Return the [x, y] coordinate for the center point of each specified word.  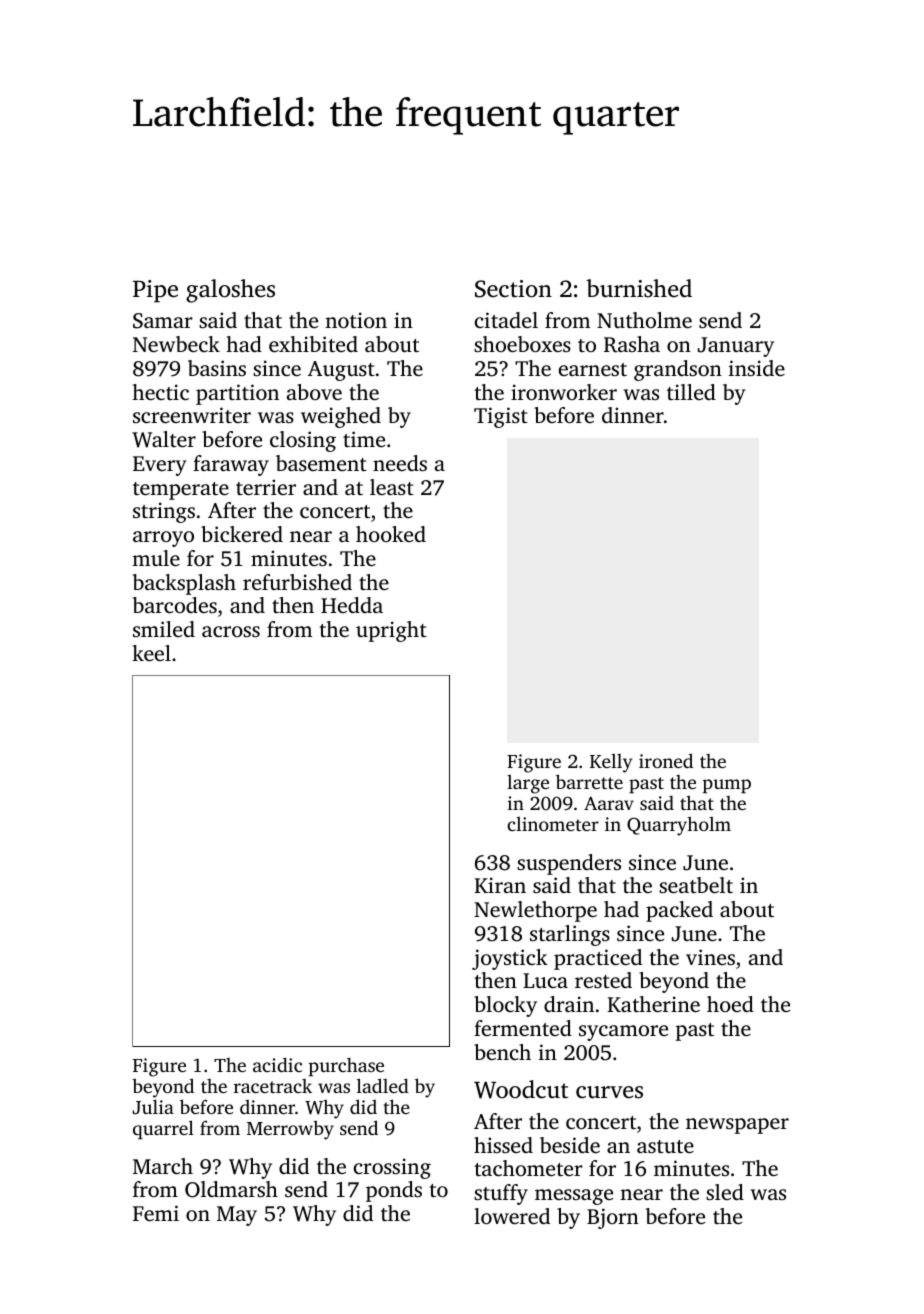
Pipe [155, 291]
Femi [156, 1213]
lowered [512, 1216]
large [528, 784]
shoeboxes [522, 344]
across [231, 631]
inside [757, 368]
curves [609, 1092]
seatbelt [696, 885]
